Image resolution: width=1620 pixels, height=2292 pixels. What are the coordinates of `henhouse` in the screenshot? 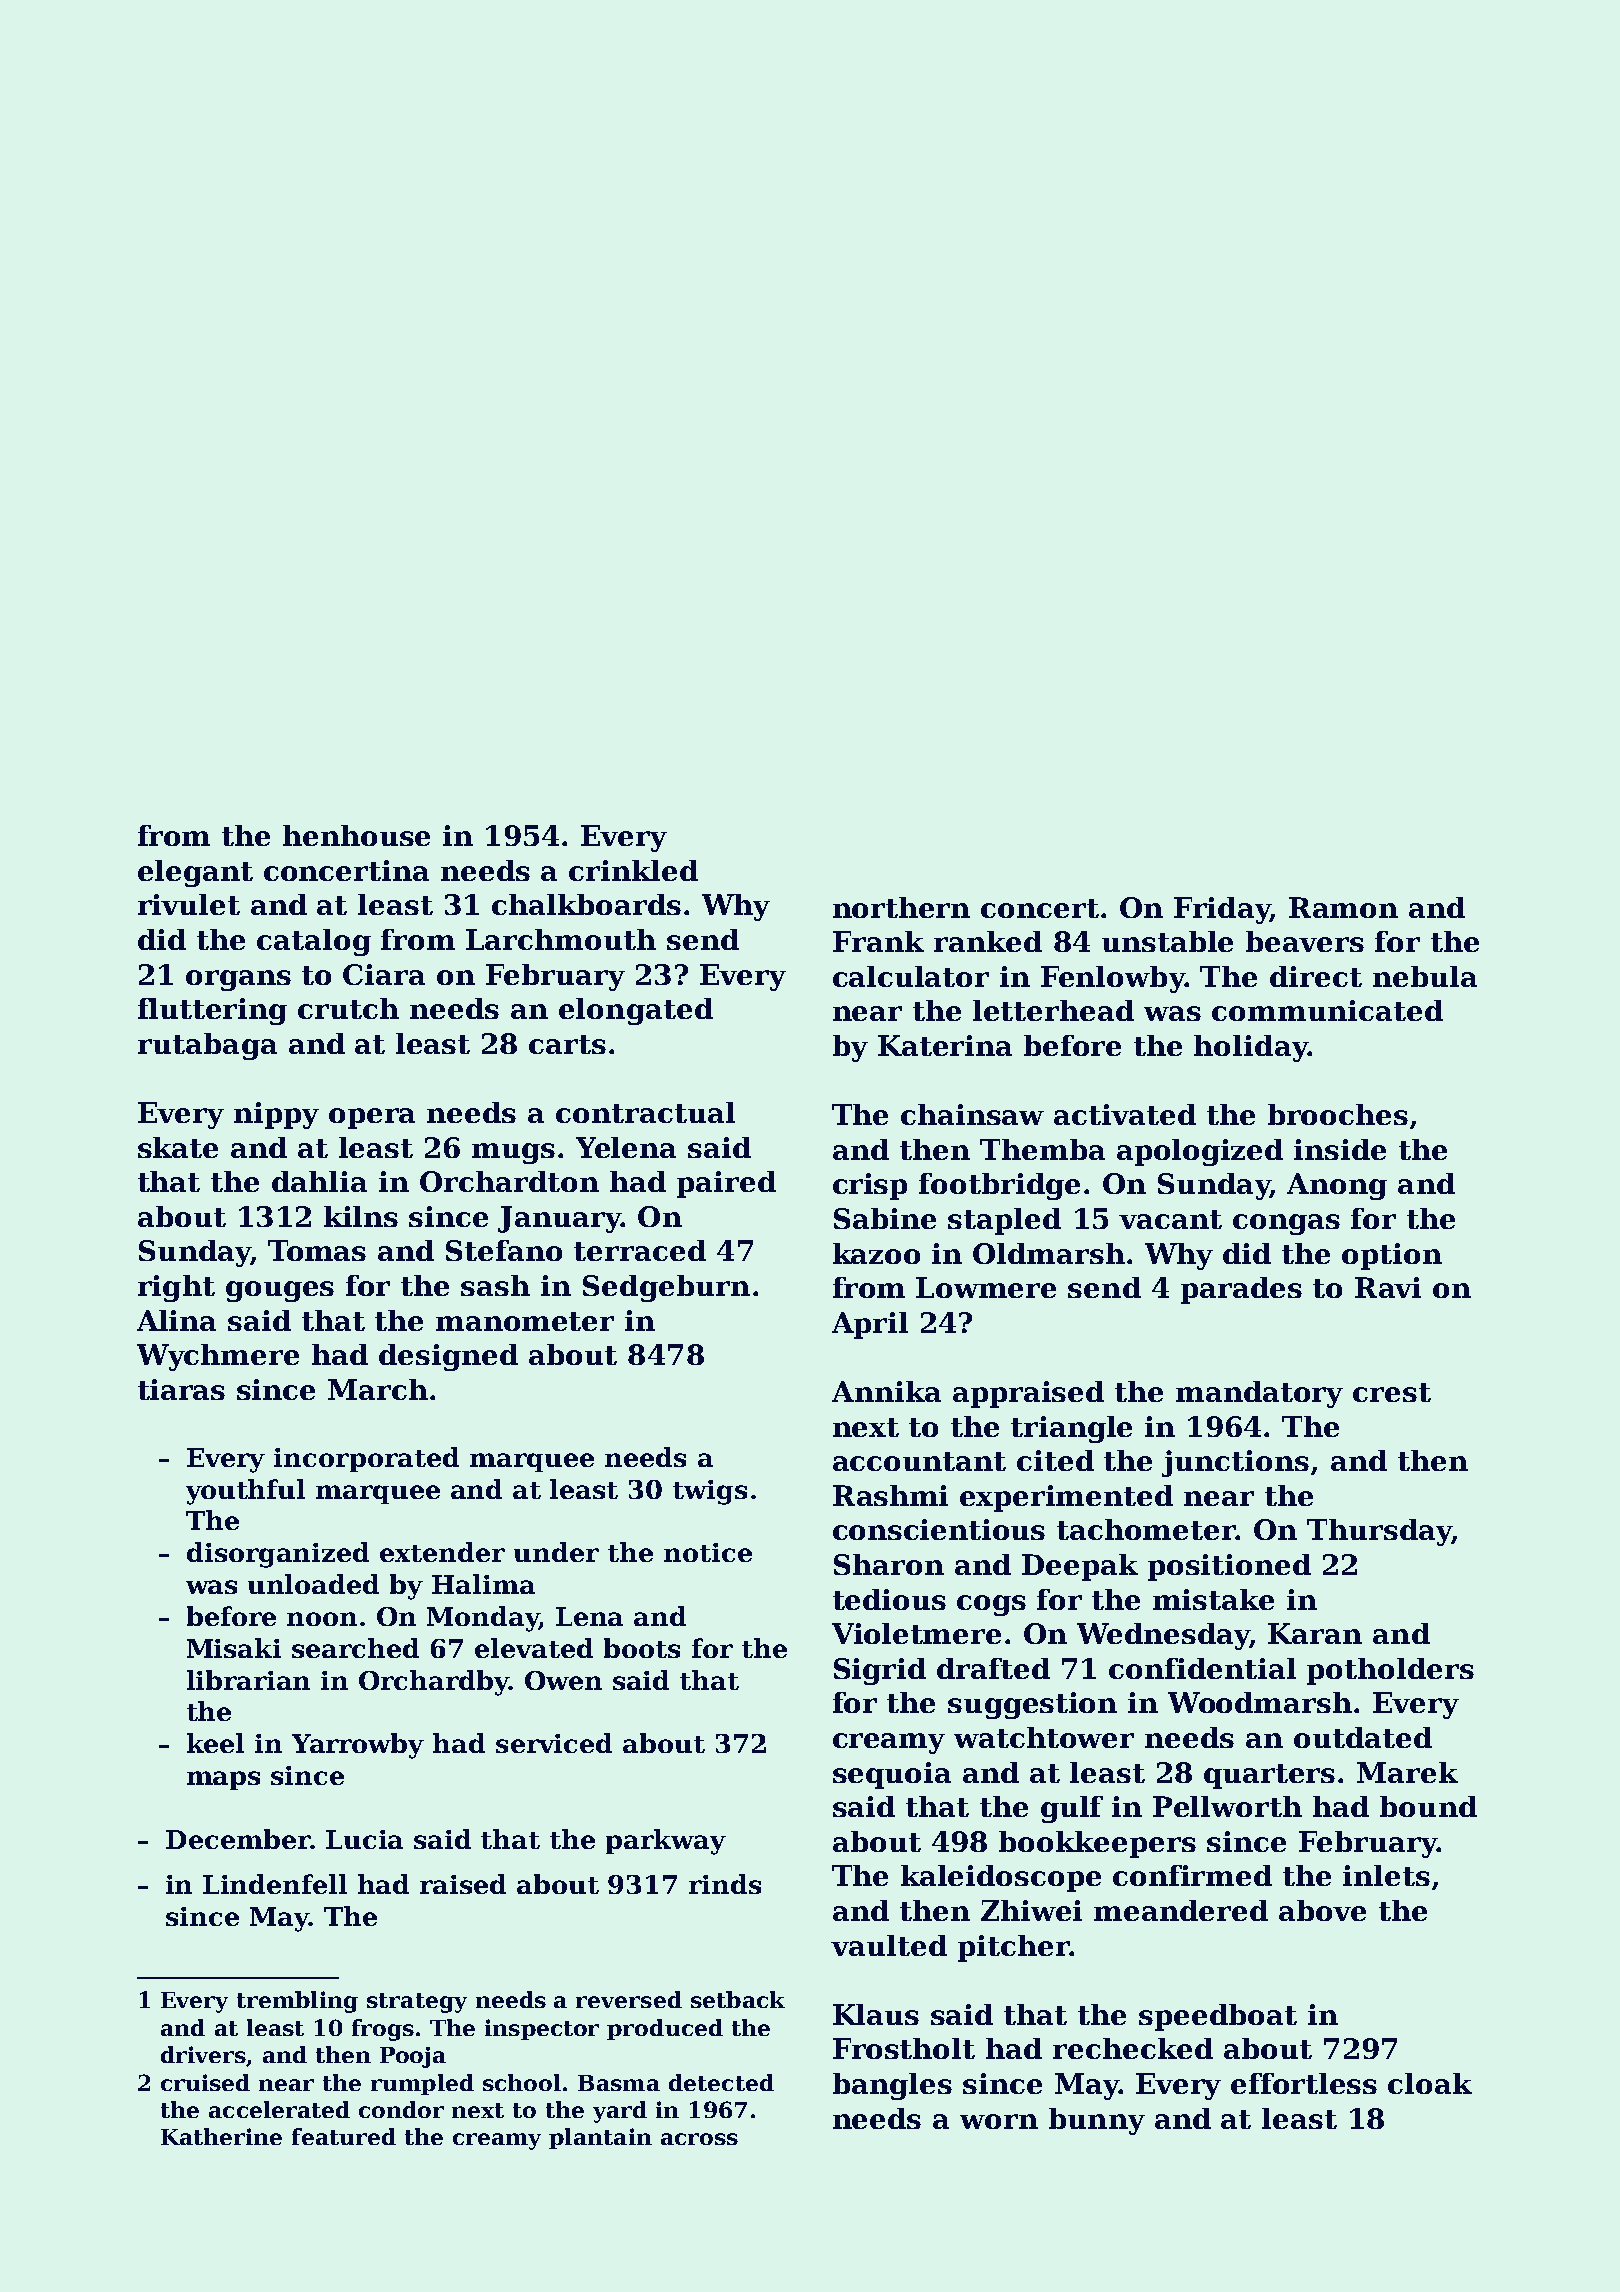 It's located at (356, 835).
